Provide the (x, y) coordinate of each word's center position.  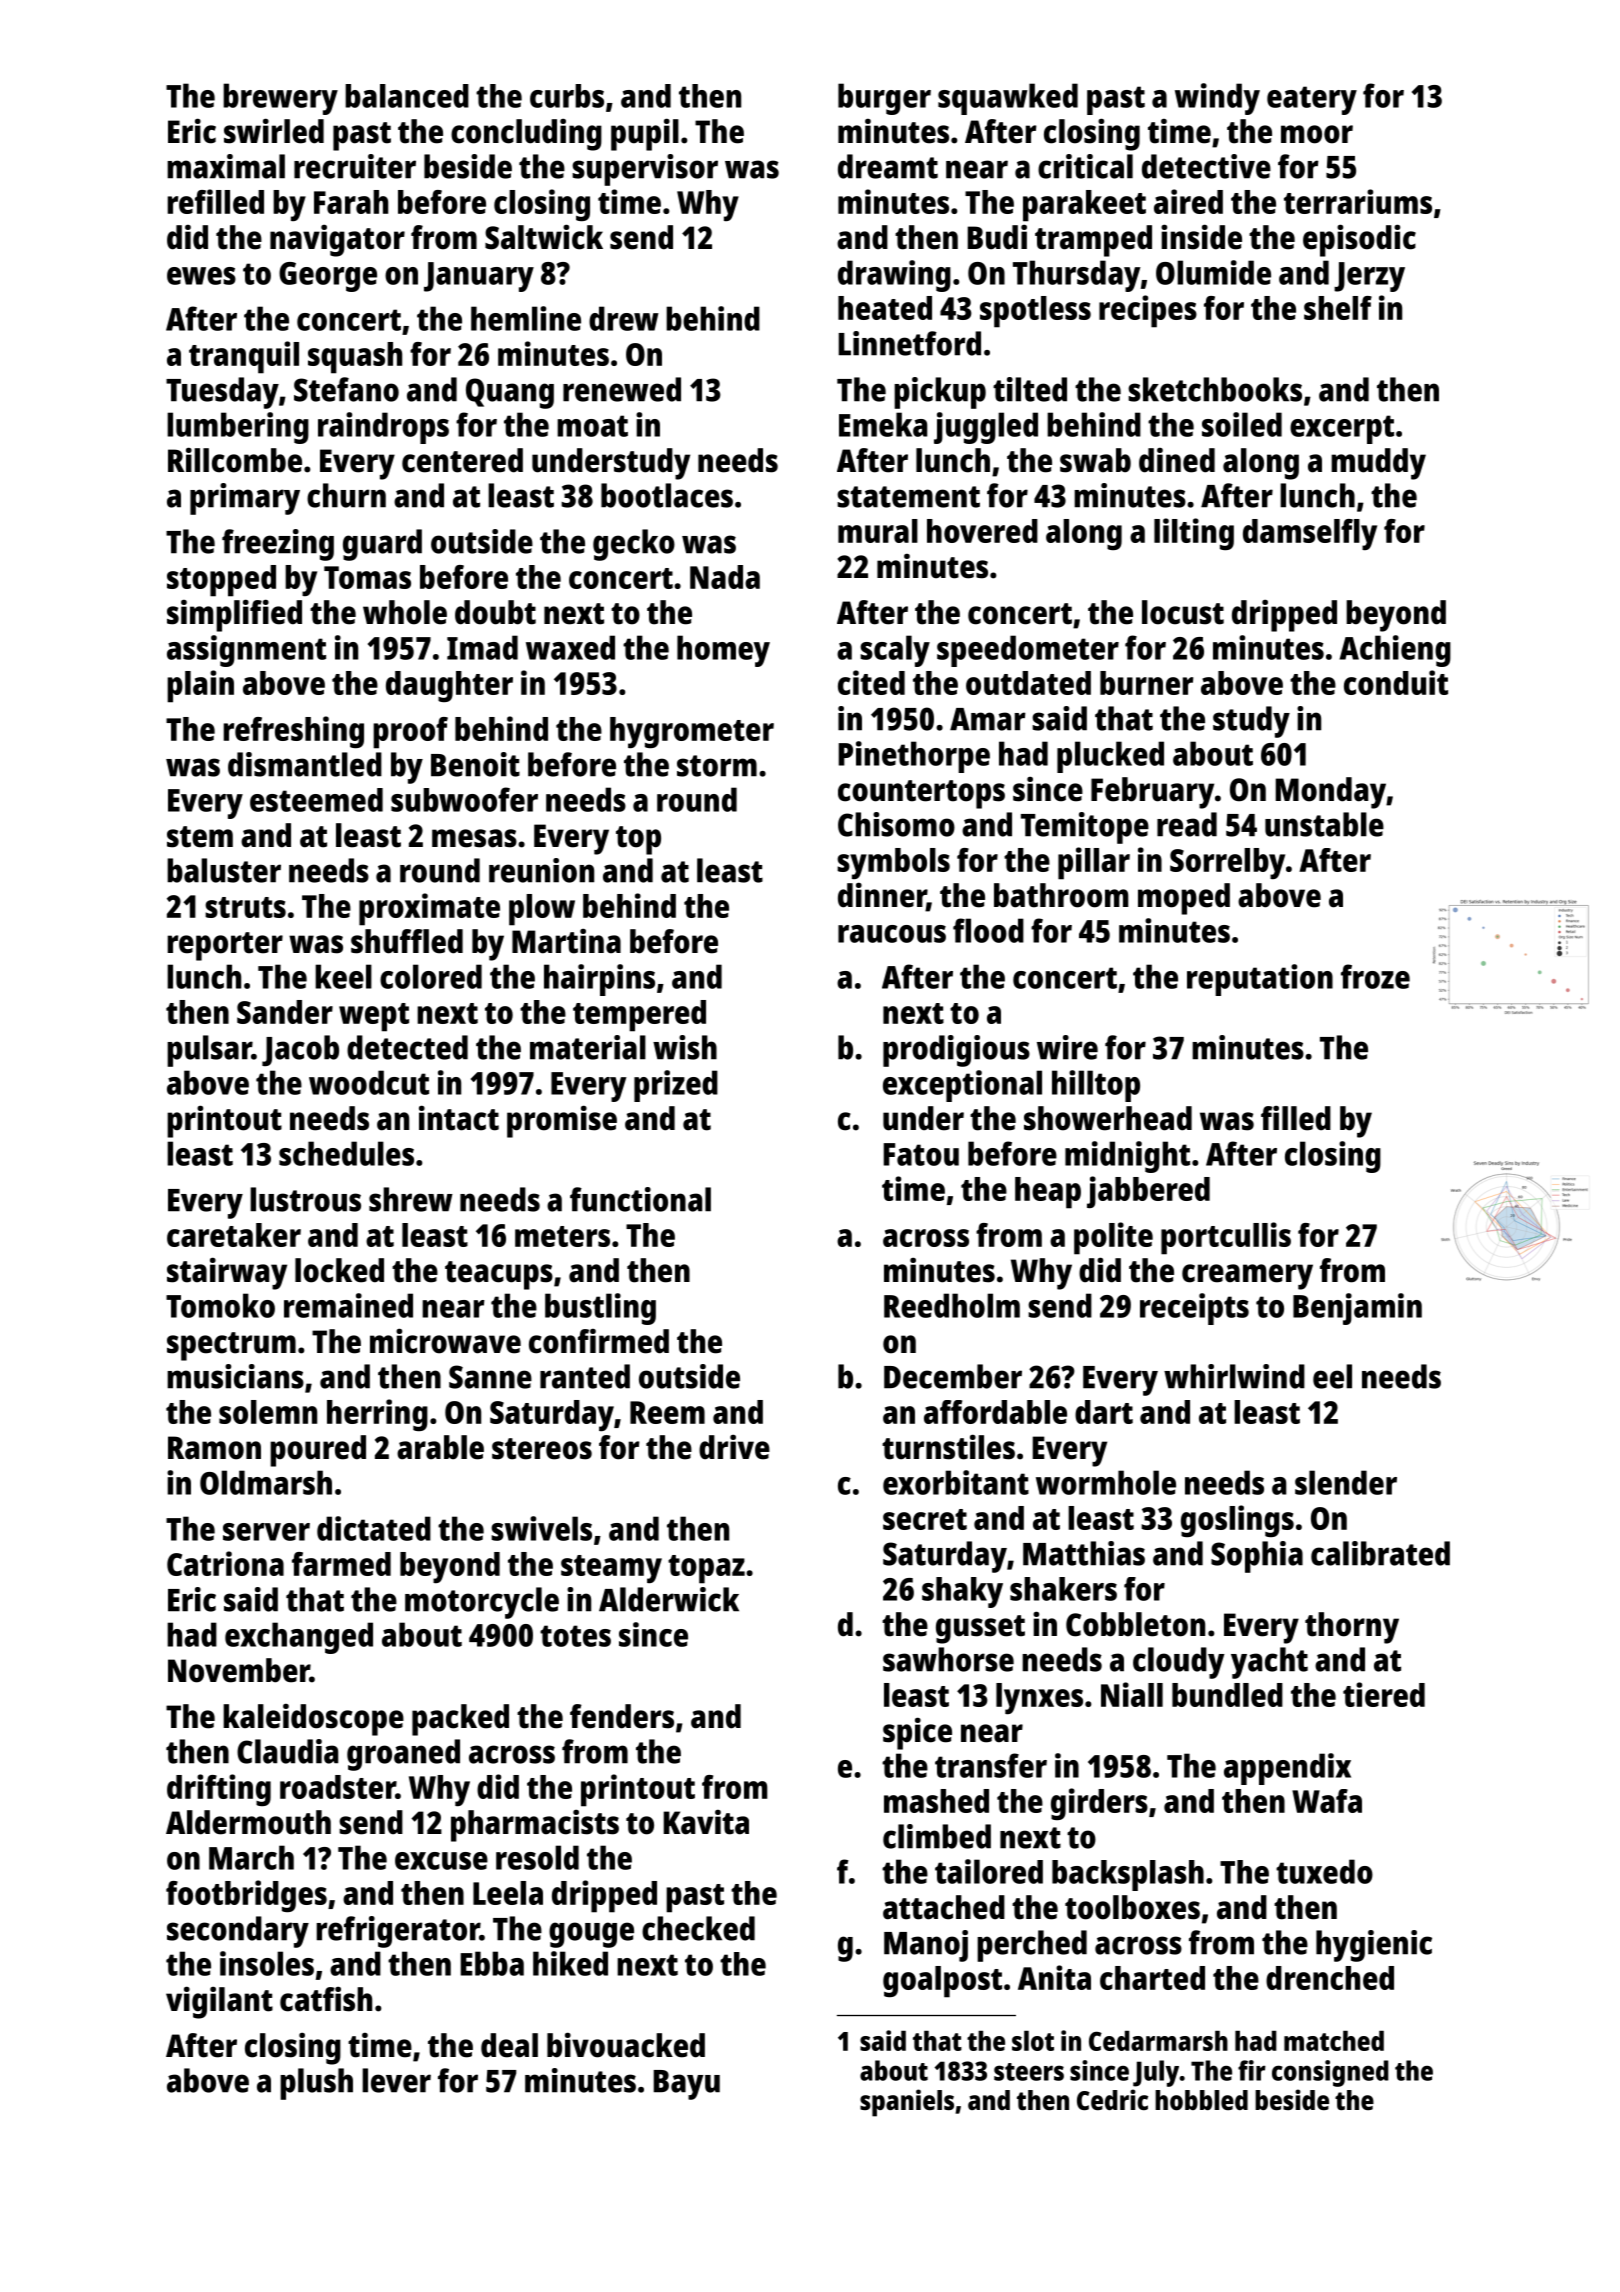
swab (1095, 460)
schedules (346, 1153)
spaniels (907, 2103)
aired (1188, 201)
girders (1099, 1804)
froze (1375, 976)
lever (396, 2080)
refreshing (293, 732)
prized (676, 1086)
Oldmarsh (266, 1482)
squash (355, 358)
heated (885, 308)
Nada (725, 577)
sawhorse (948, 1659)
